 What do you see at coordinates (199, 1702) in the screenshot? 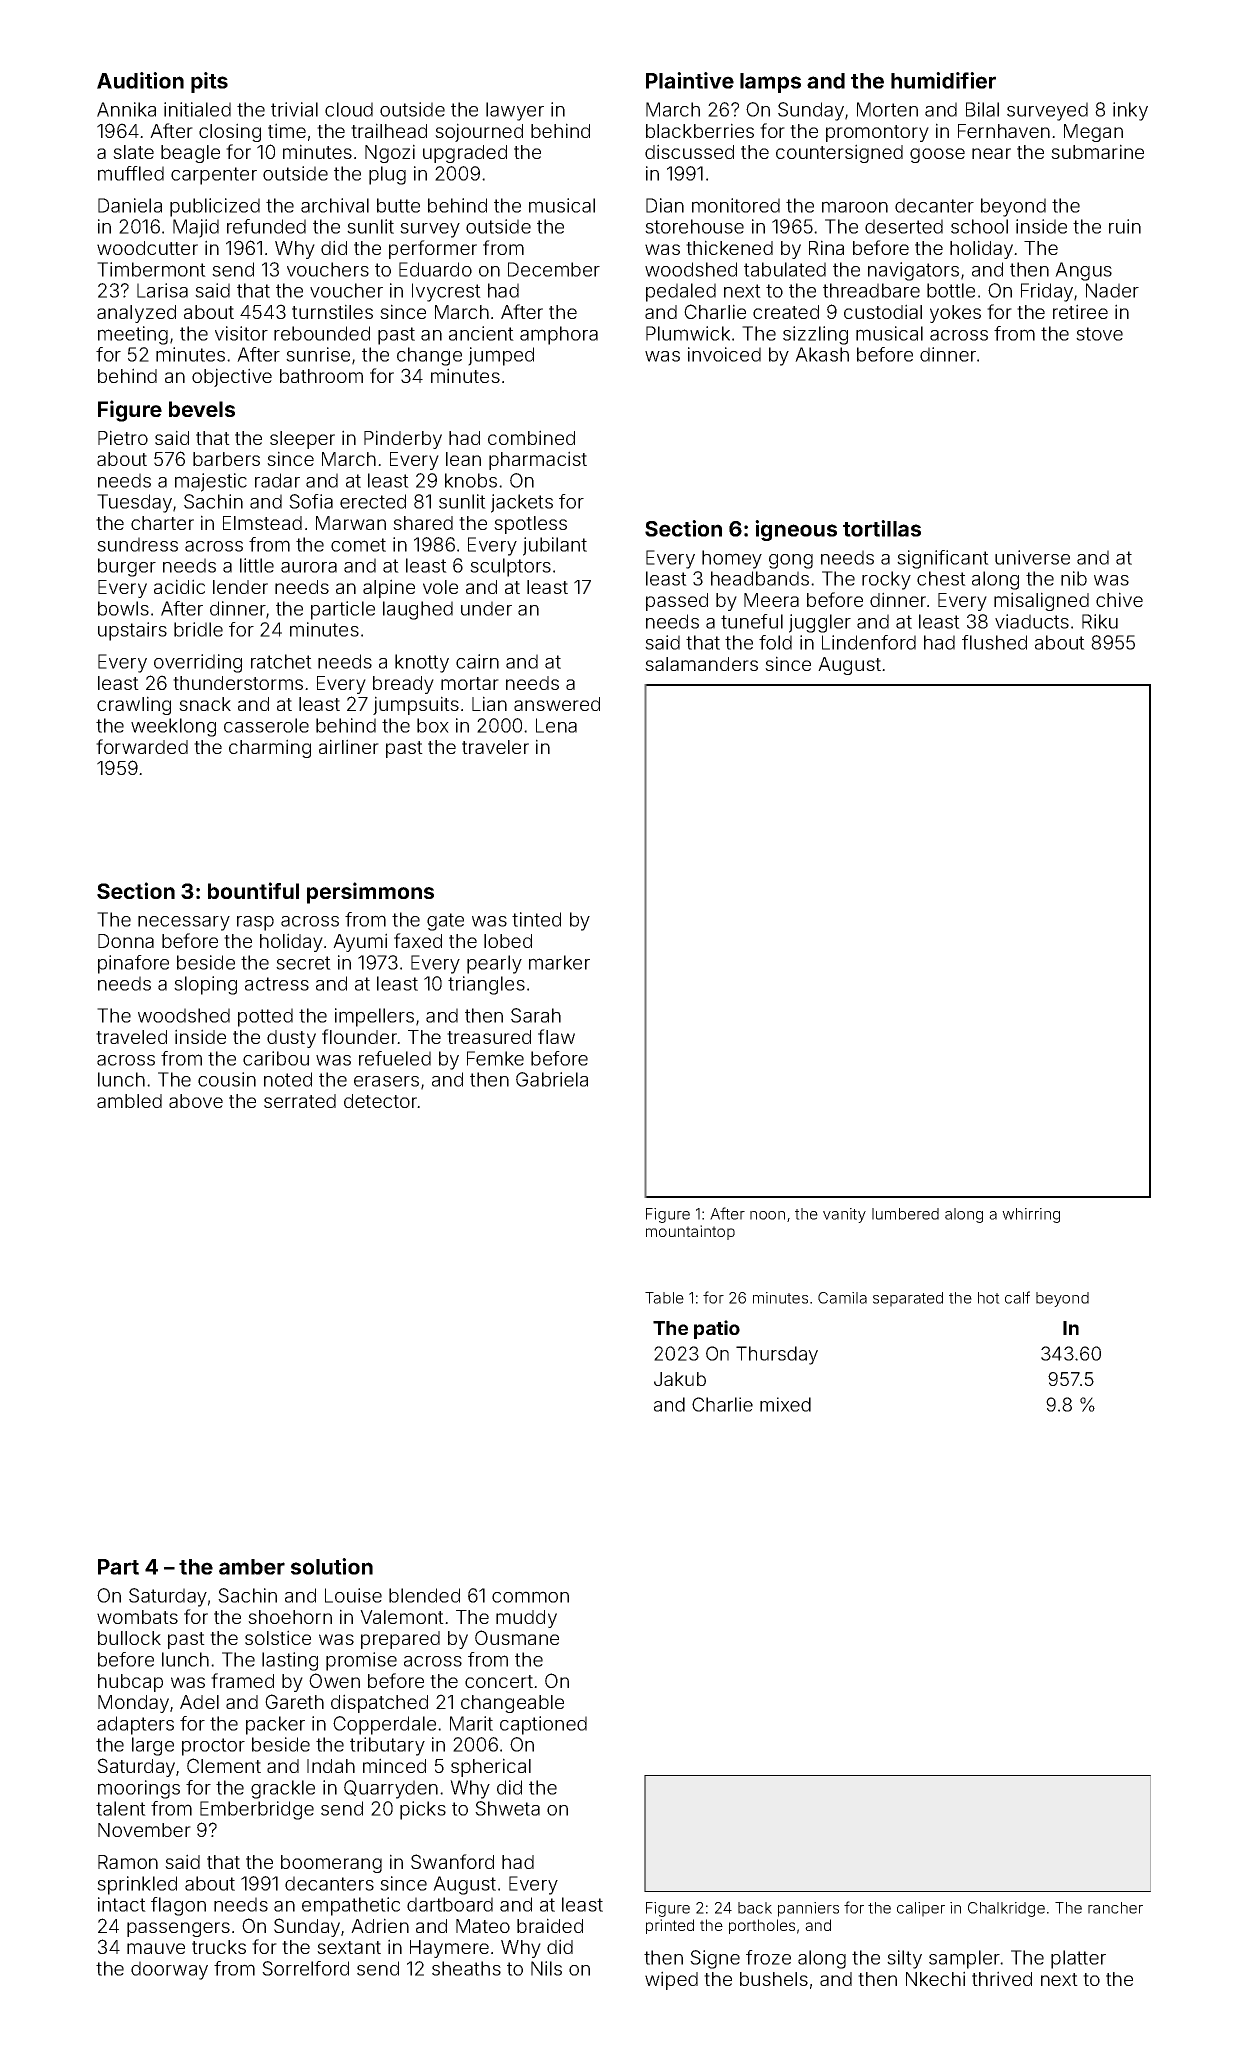
I see `Adel` at bounding box center [199, 1702].
